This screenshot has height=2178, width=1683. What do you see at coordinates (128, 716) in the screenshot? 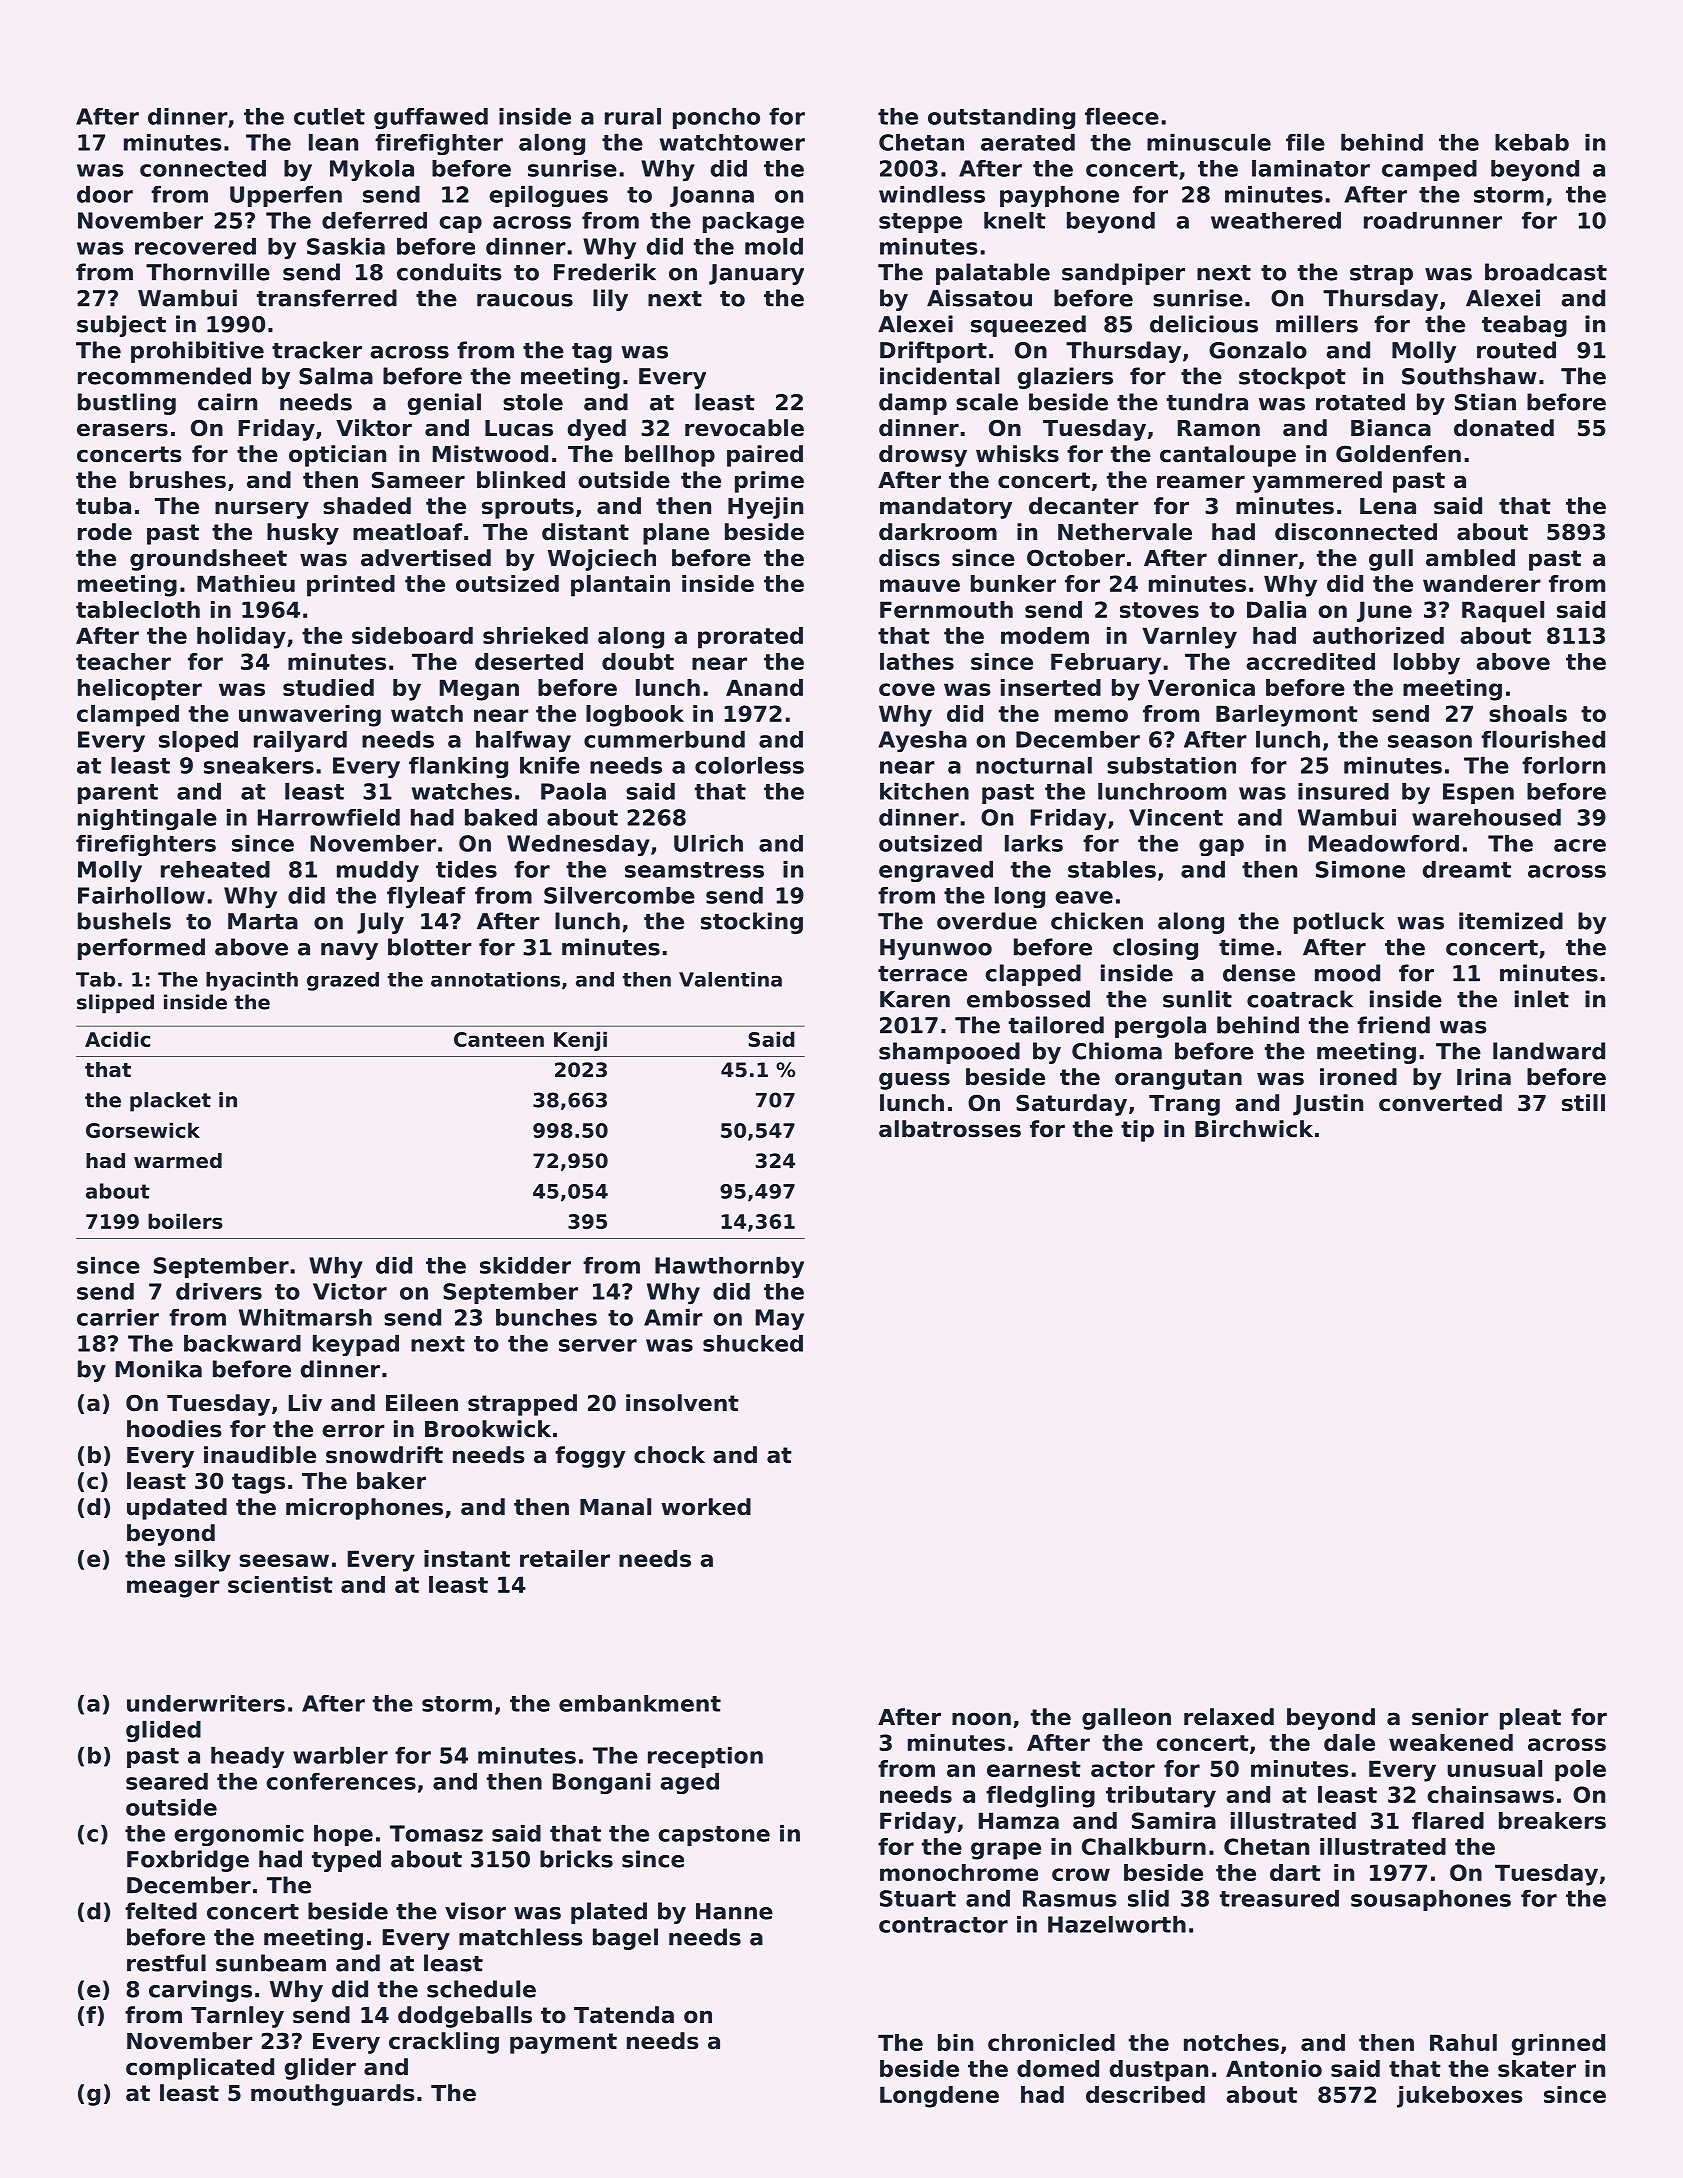
I see `clamped` at bounding box center [128, 716].
